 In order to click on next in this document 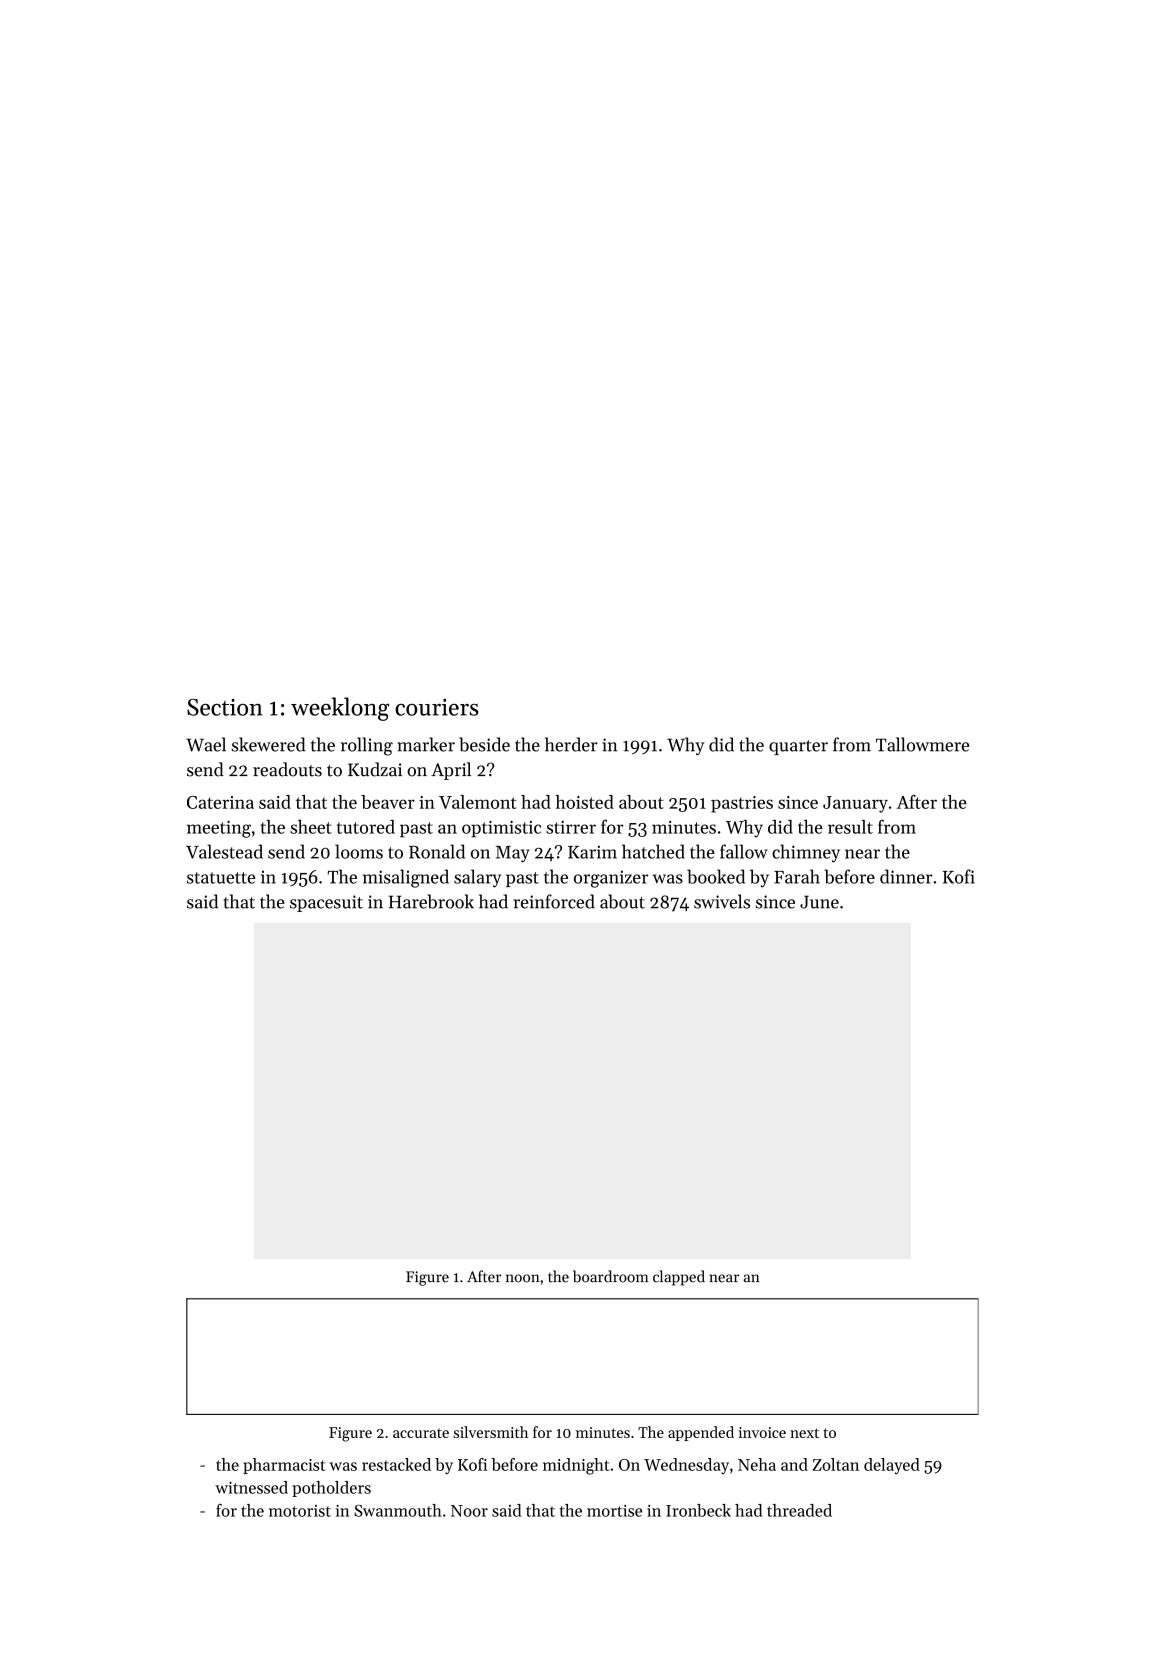, I will do `click(804, 1433)`.
